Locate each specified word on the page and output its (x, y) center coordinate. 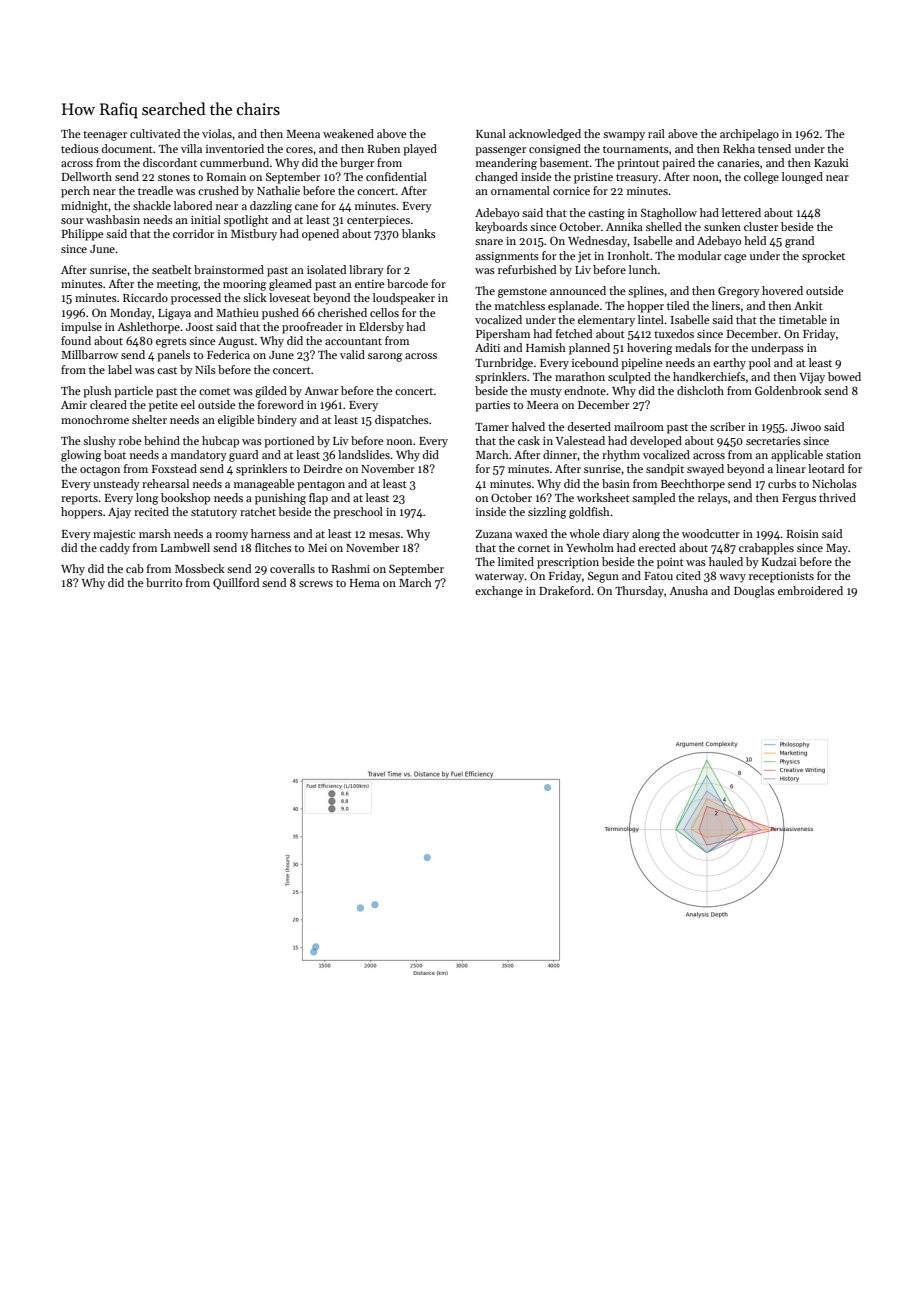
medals (693, 347)
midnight (85, 207)
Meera (543, 405)
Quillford (236, 584)
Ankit (808, 305)
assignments (507, 257)
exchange (499, 592)
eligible (236, 421)
